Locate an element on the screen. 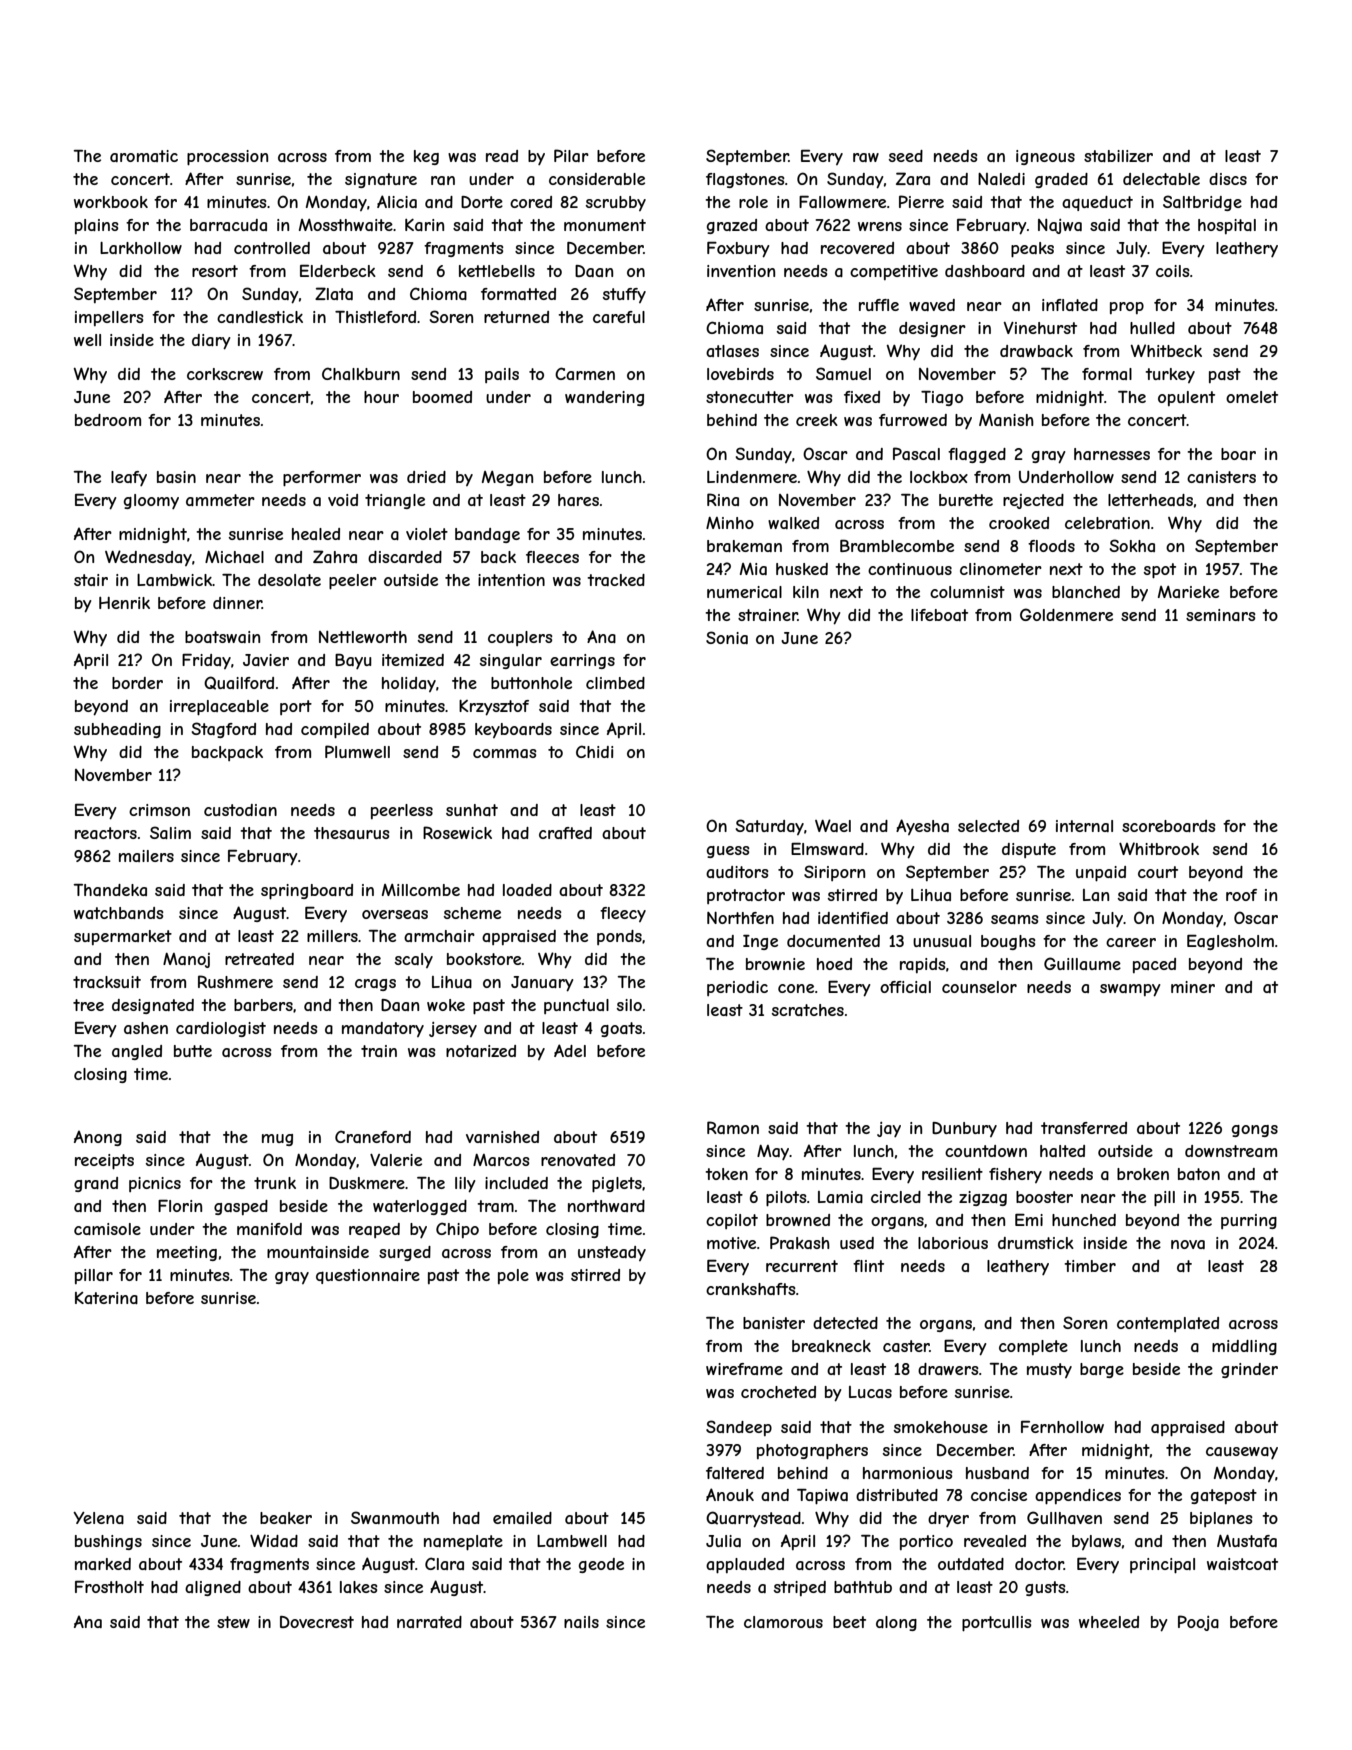 Image resolution: width=1352 pixels, height=1750 pixels. procession is located at coordinates (227, 158).
